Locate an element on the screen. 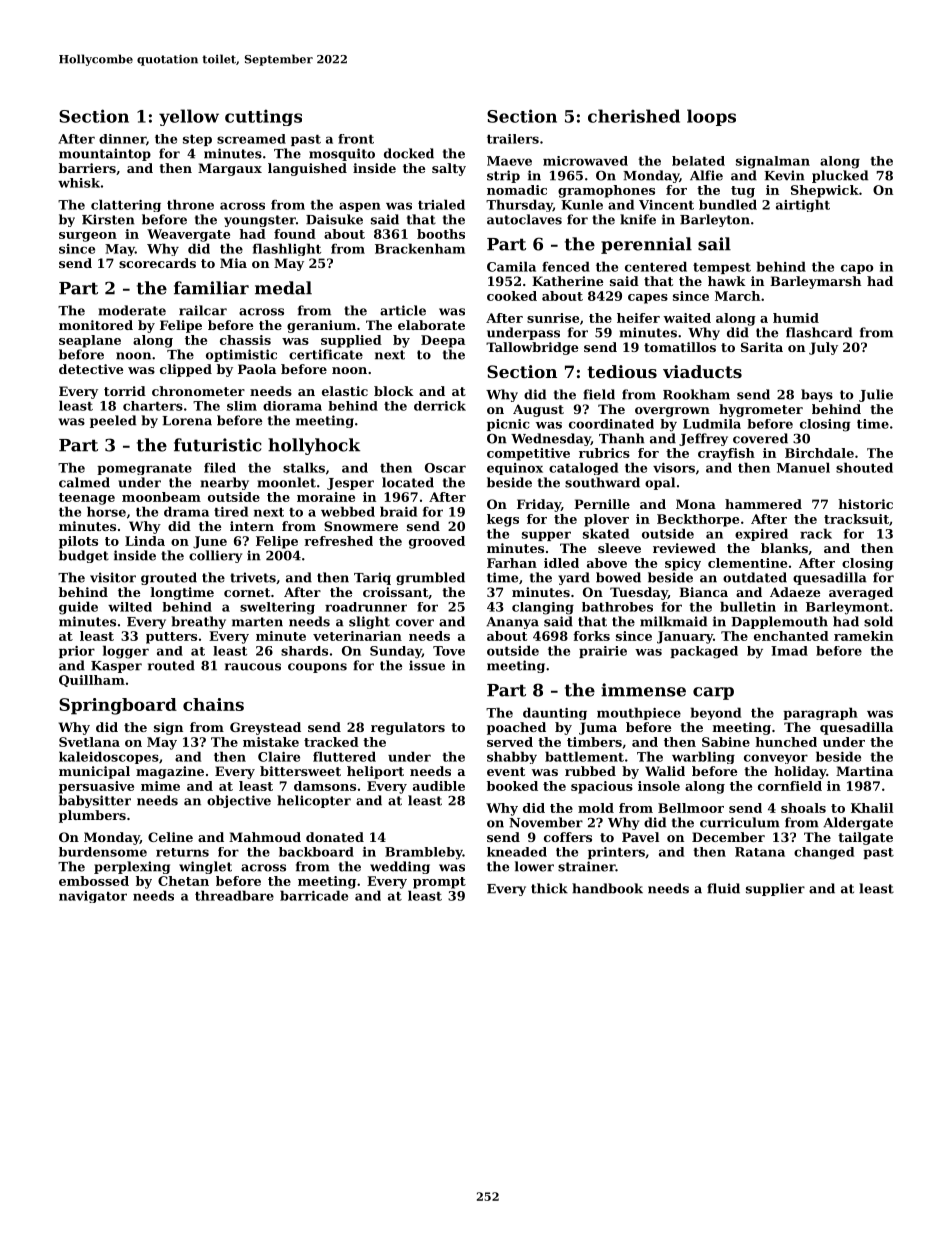 This screenshot has height=1233, width=952. intern is located at coordinates (252, 526).
